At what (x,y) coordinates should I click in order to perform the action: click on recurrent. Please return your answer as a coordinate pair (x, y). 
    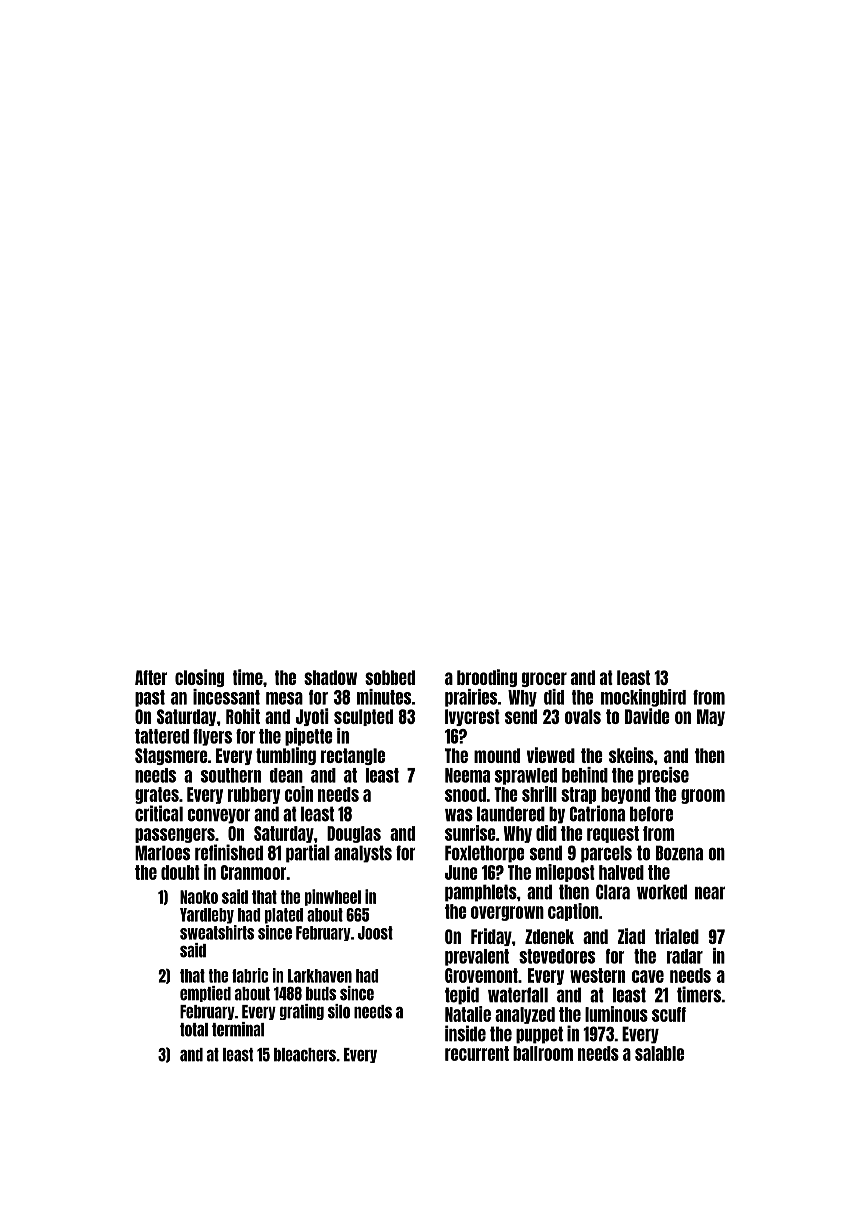
    Looking at the image, I should click on (477, 1053).
